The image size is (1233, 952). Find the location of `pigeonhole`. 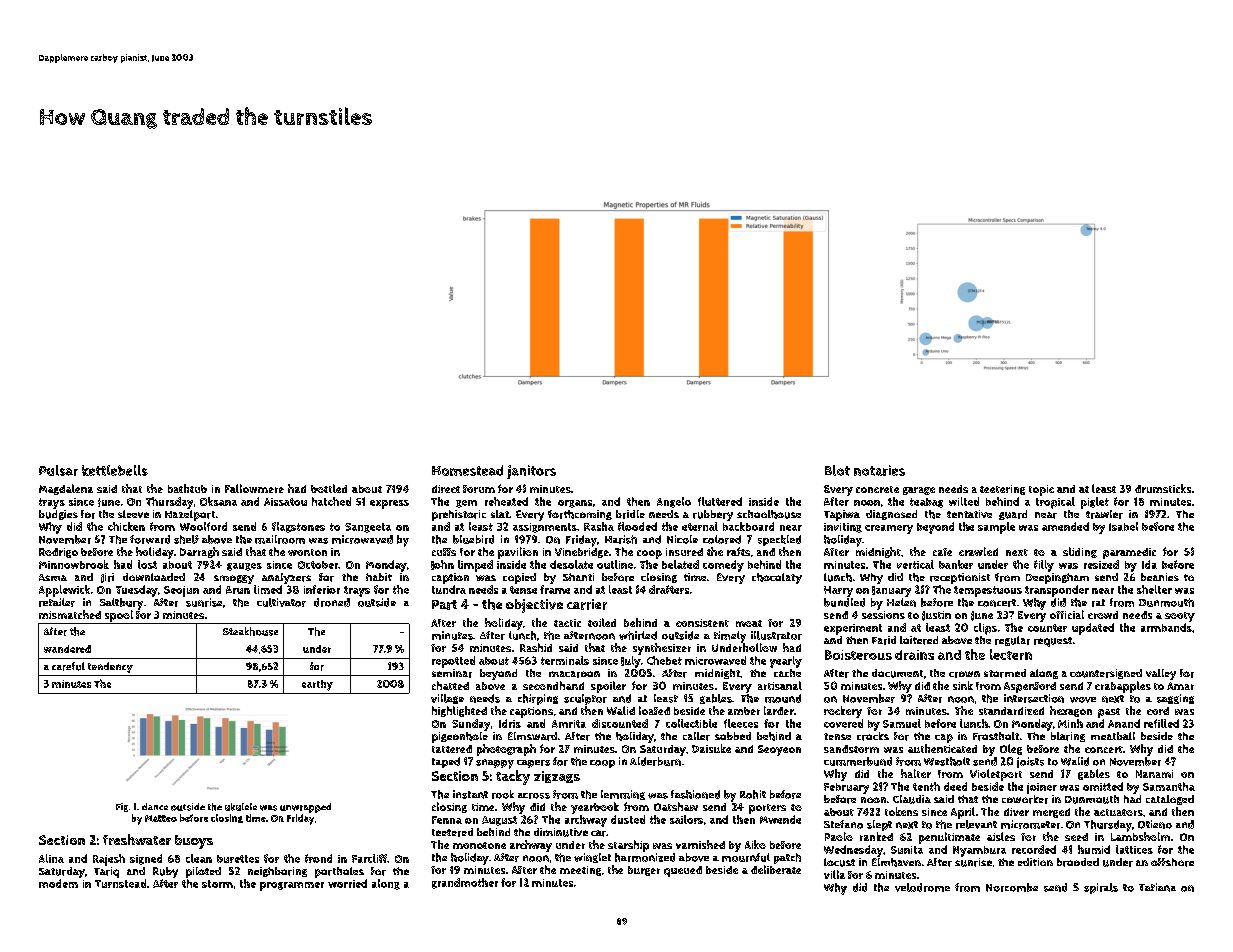

pigeonhole is located at coordinates (460, 737).
